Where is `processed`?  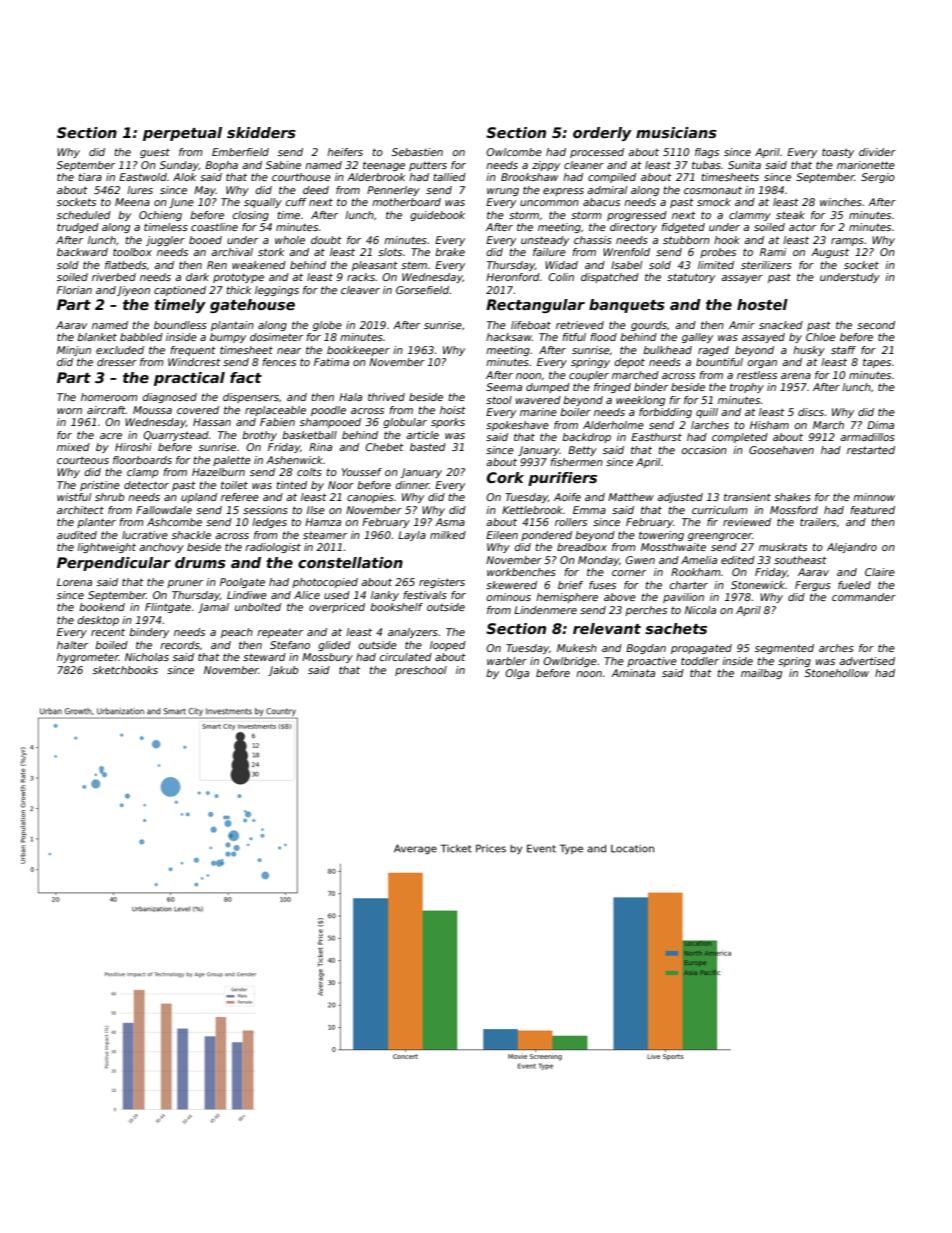 processed is located at coordinates (597, 153).
